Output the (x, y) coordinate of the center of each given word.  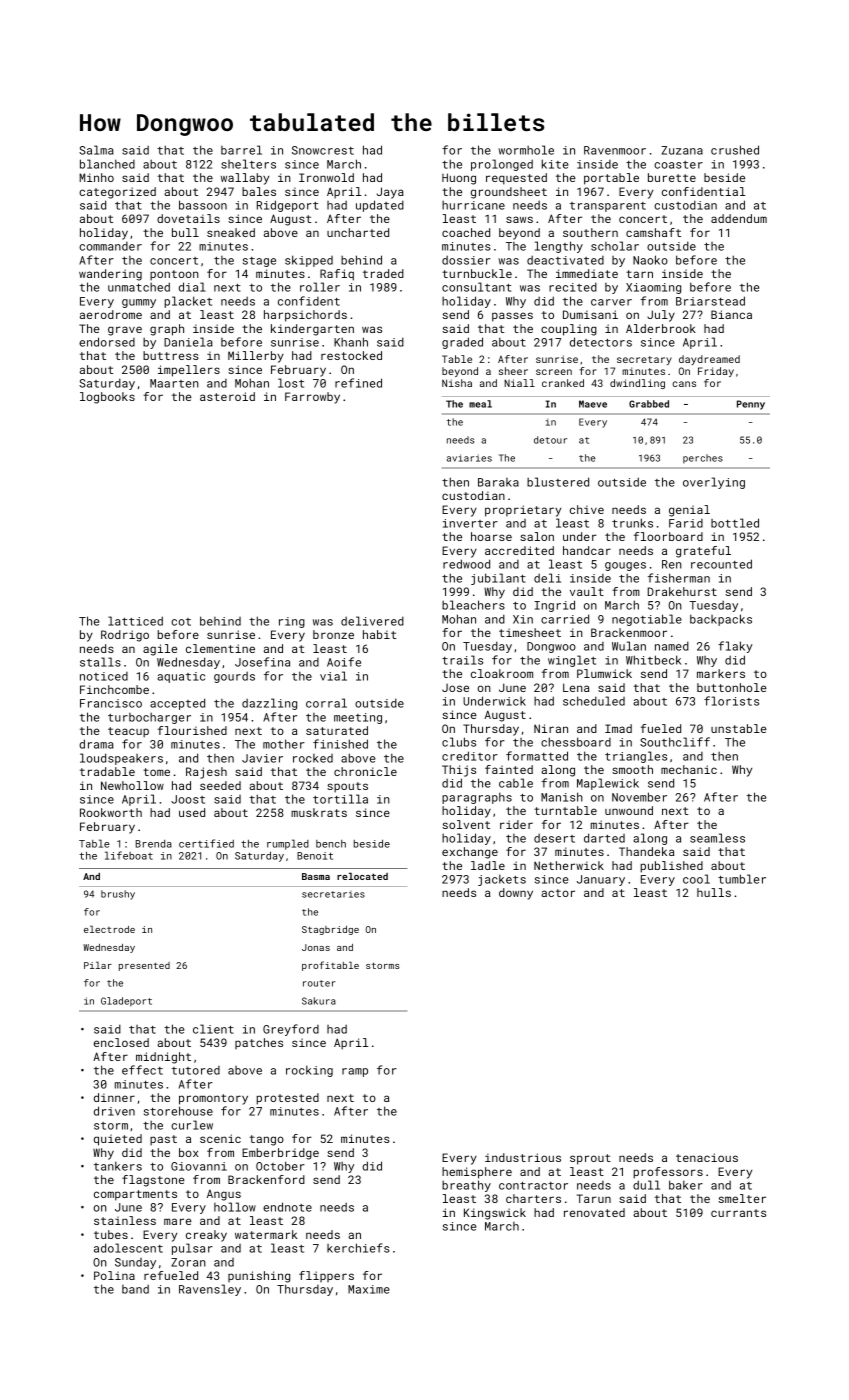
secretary (644, 360)
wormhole (526, 150)
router (319, 983)
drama (96, 744)
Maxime (369, 1289)
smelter (742, 1198)
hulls (714, 892)
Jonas (316, 947)
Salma (96, 150)
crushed (735, 150)
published (672, 867)
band (135, 1289)
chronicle (365, 771)
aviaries (469, 458)
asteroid (227, 396)
